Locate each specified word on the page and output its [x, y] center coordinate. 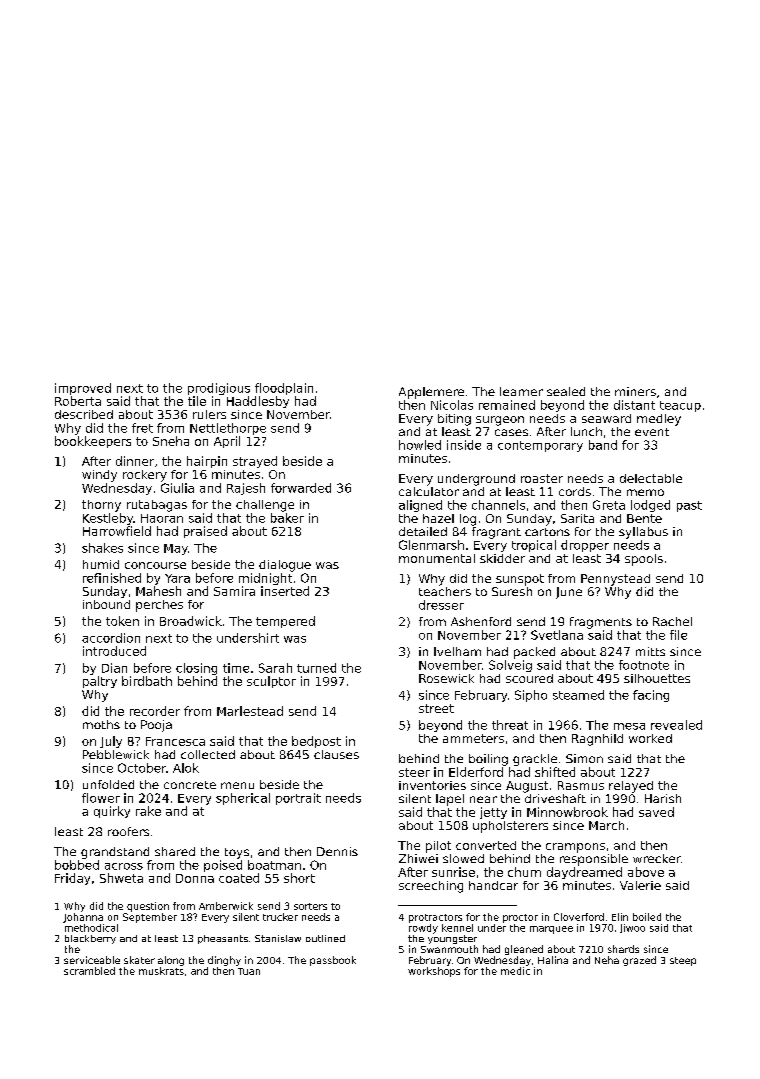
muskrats [161, 971]
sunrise [453, 872]
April [227, 442]
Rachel [672, 621]
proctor [520, 918]
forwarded [301, 488]
